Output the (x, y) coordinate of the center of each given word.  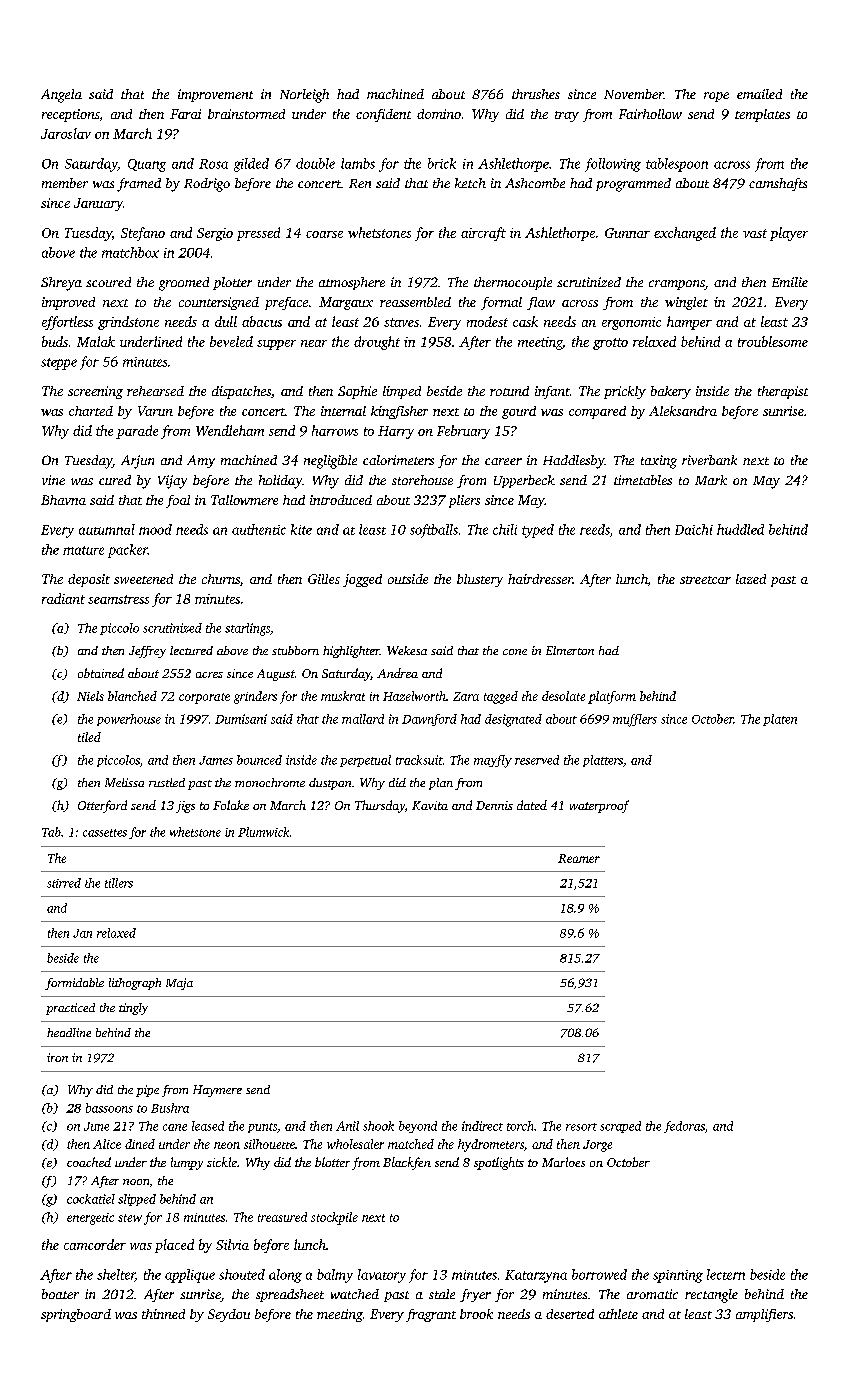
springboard (76, 1315)
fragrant (431, 1315)
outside (408, 579)
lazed (751, 579)
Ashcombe (535, 183)
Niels (90, 696)
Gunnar (627, 233)
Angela (61, 96)
